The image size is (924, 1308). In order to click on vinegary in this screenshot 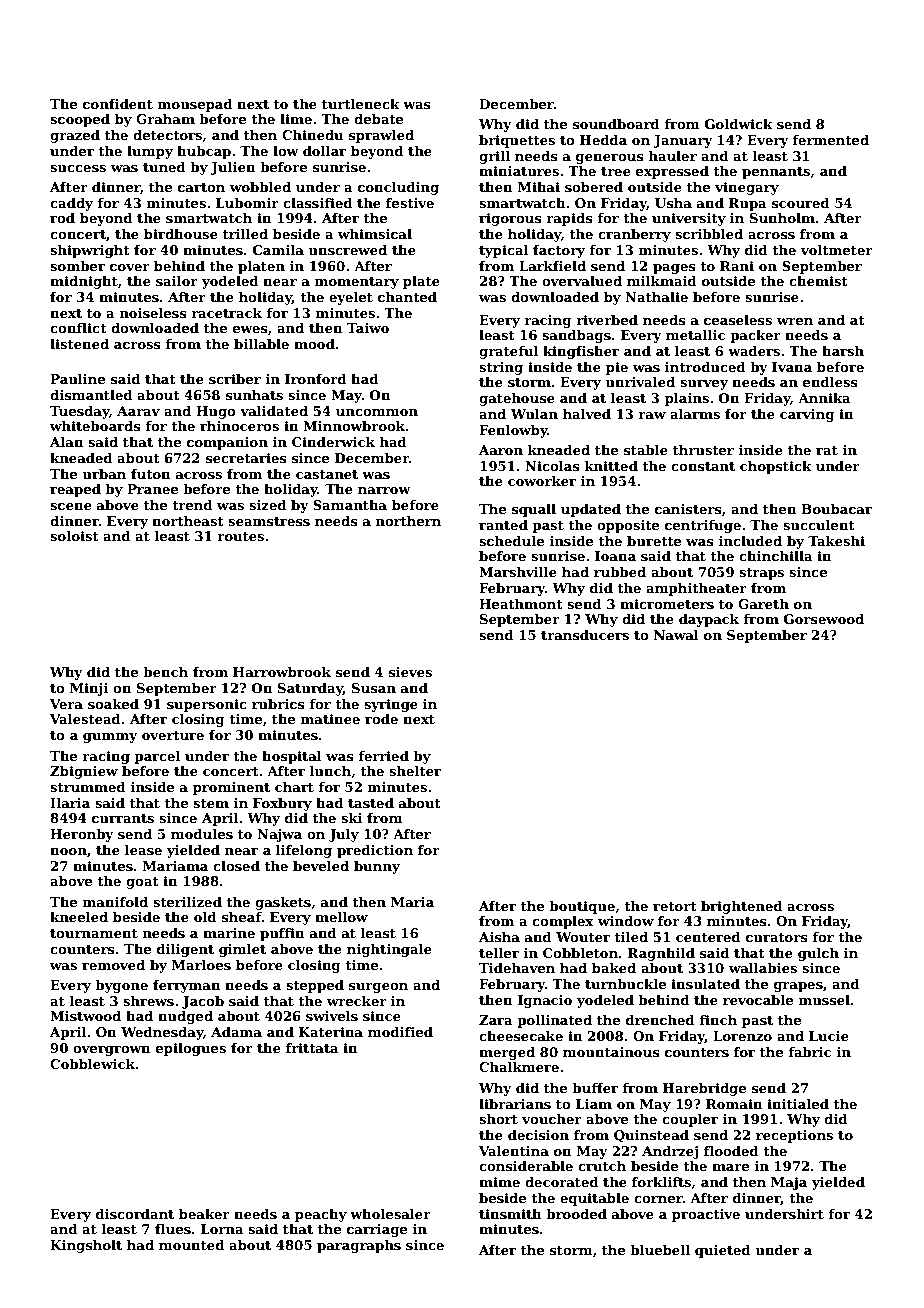, I will do `click(747, 188)`.
